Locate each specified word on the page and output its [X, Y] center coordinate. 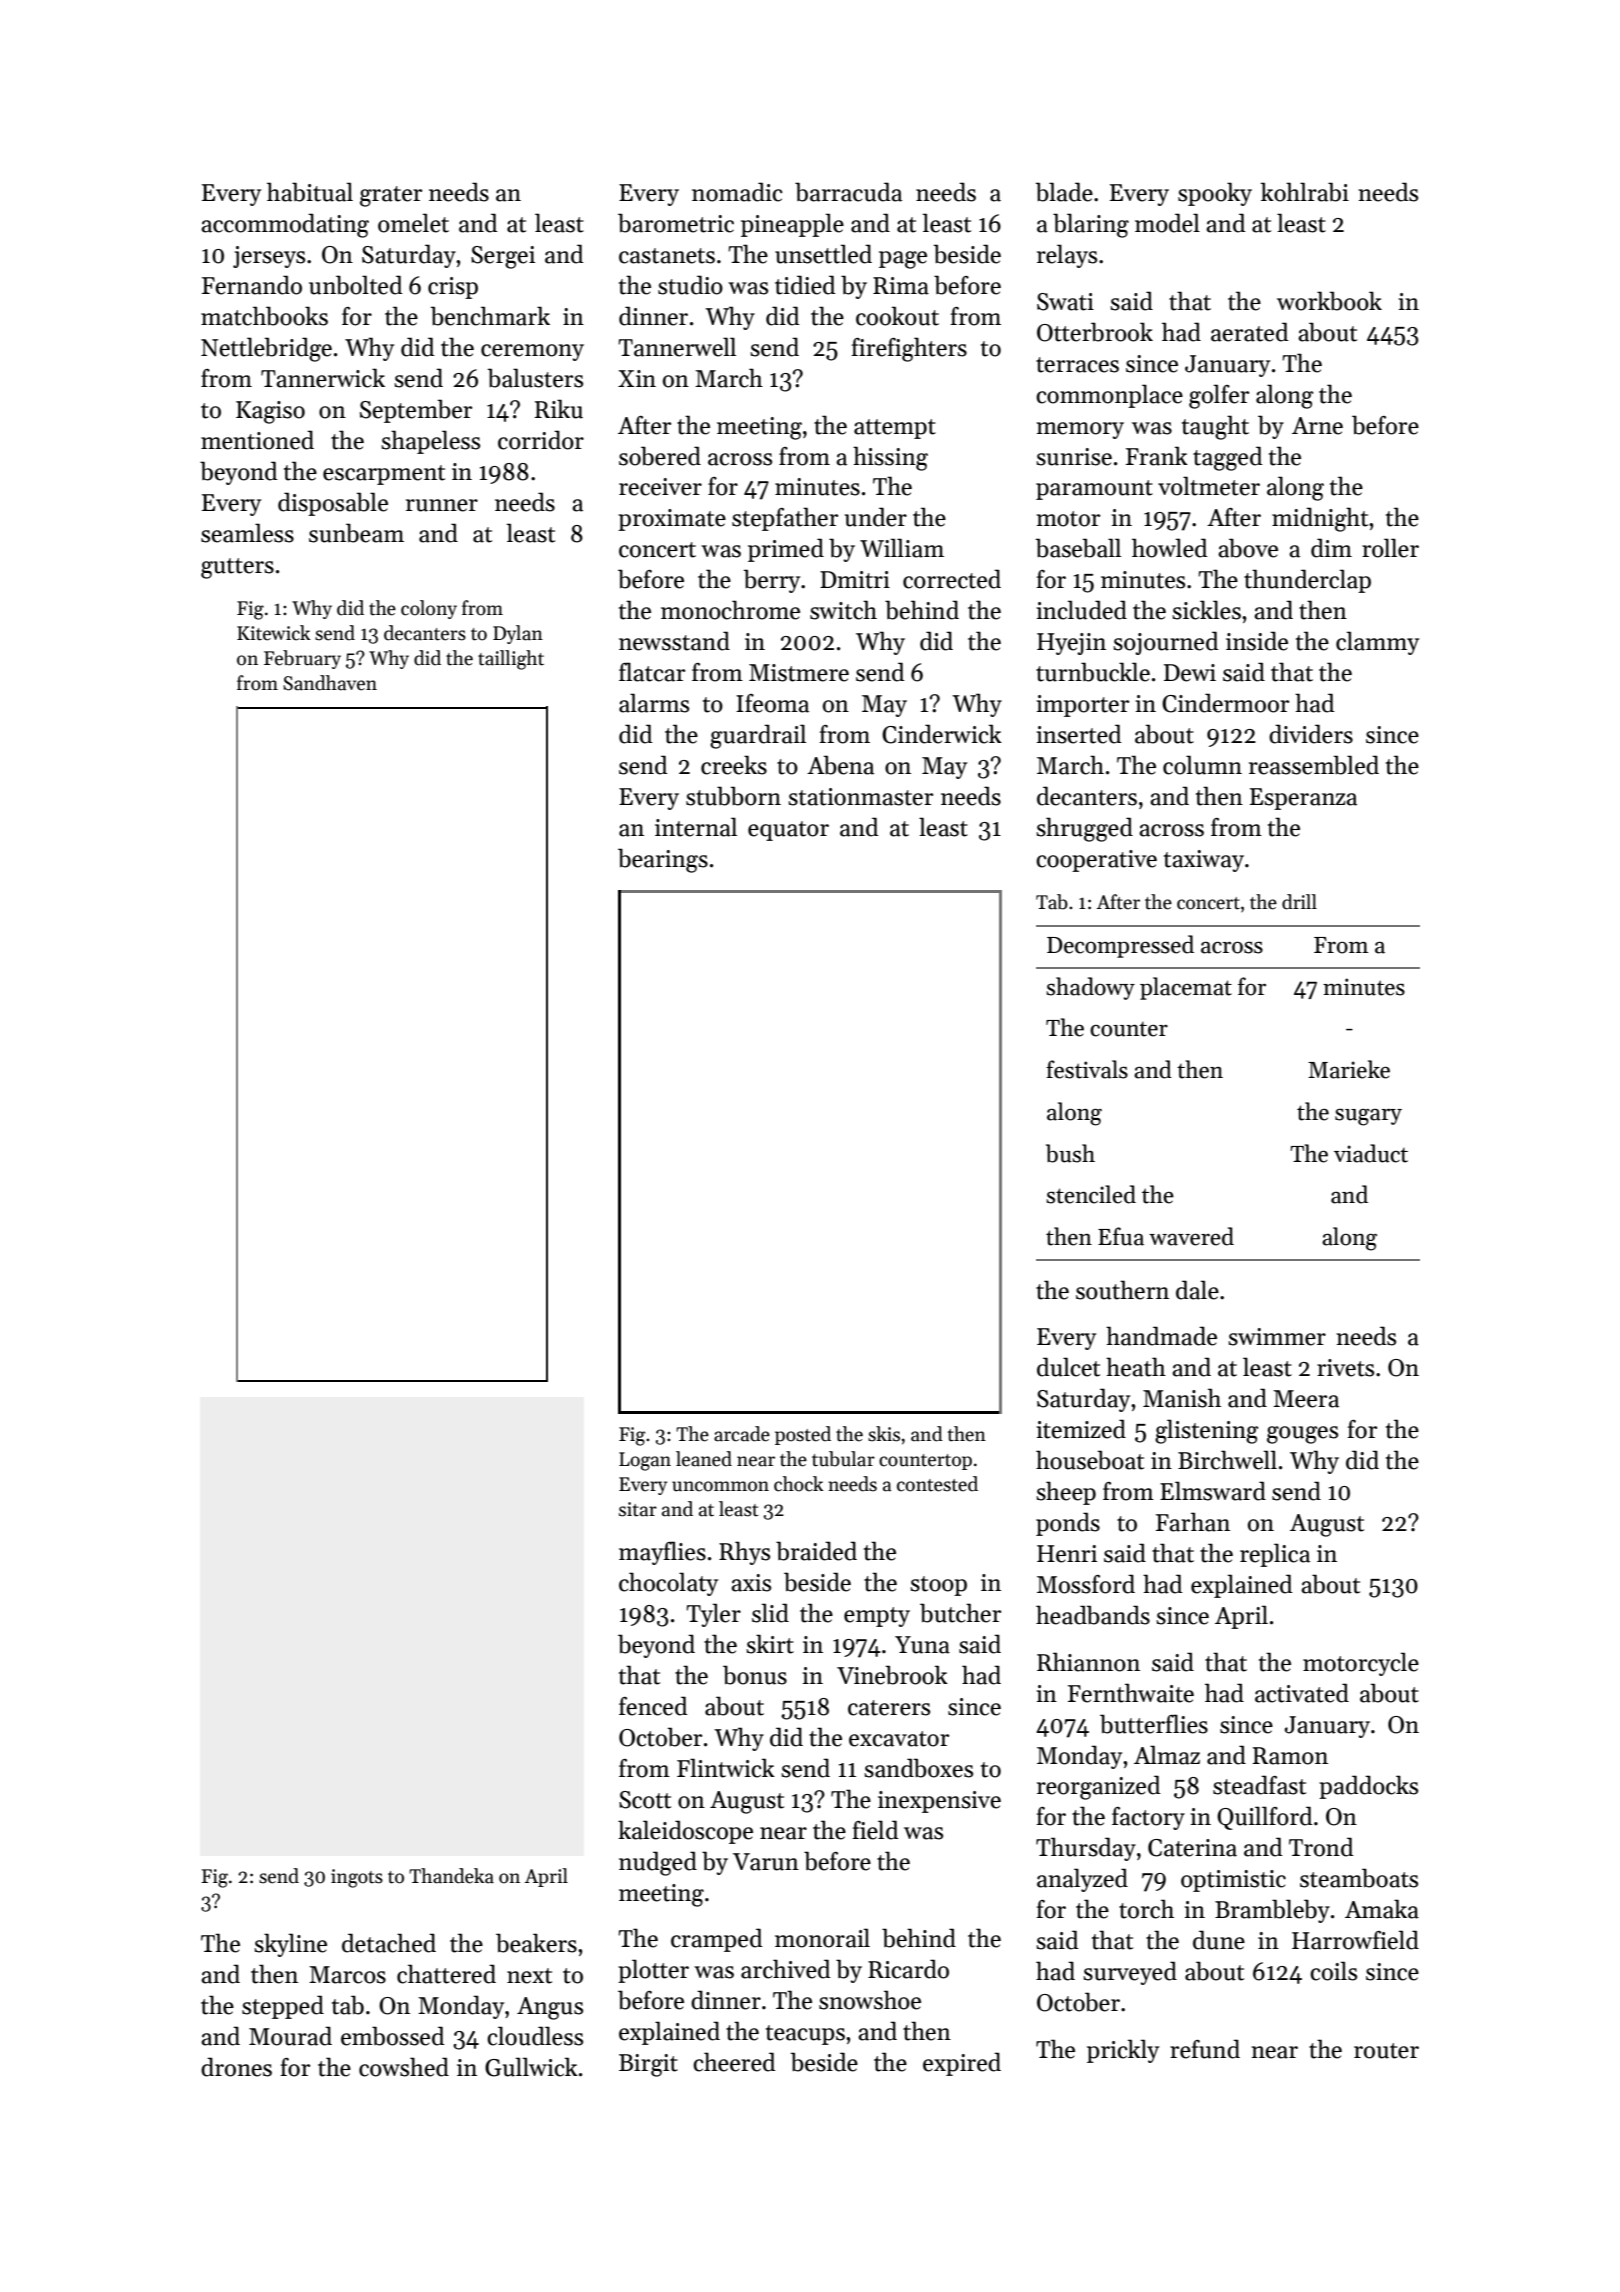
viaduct [1371, 1153]
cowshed [404, 2067]
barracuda [848, 192]
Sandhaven [330, 683]
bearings [663, 860]
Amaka [1382, 1909]
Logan [645, 1461]
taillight [511, 660]
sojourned [1166, 643]
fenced [653, 1706]
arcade [742, 1434]
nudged [658, 1863]
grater [391, 196]
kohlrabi [1305, 192]
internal [696, 827]
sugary [1368, 1117]
